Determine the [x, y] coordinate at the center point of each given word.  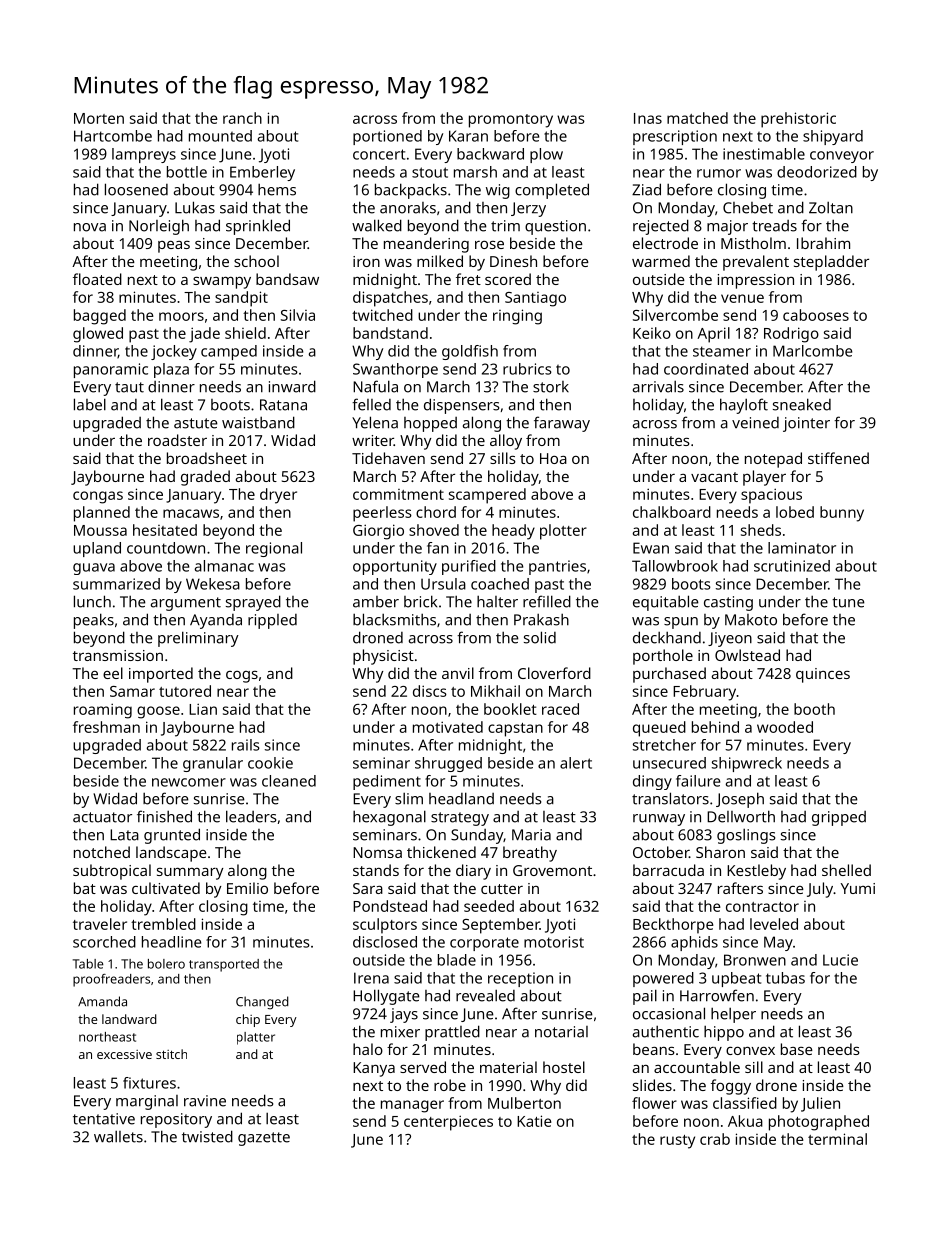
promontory [511, 121]
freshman [106, 727]
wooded [785, 727]
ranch [242, 118]
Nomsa [377, 852]
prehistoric [798, 120]
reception [520, 979]
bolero [166, 964]
